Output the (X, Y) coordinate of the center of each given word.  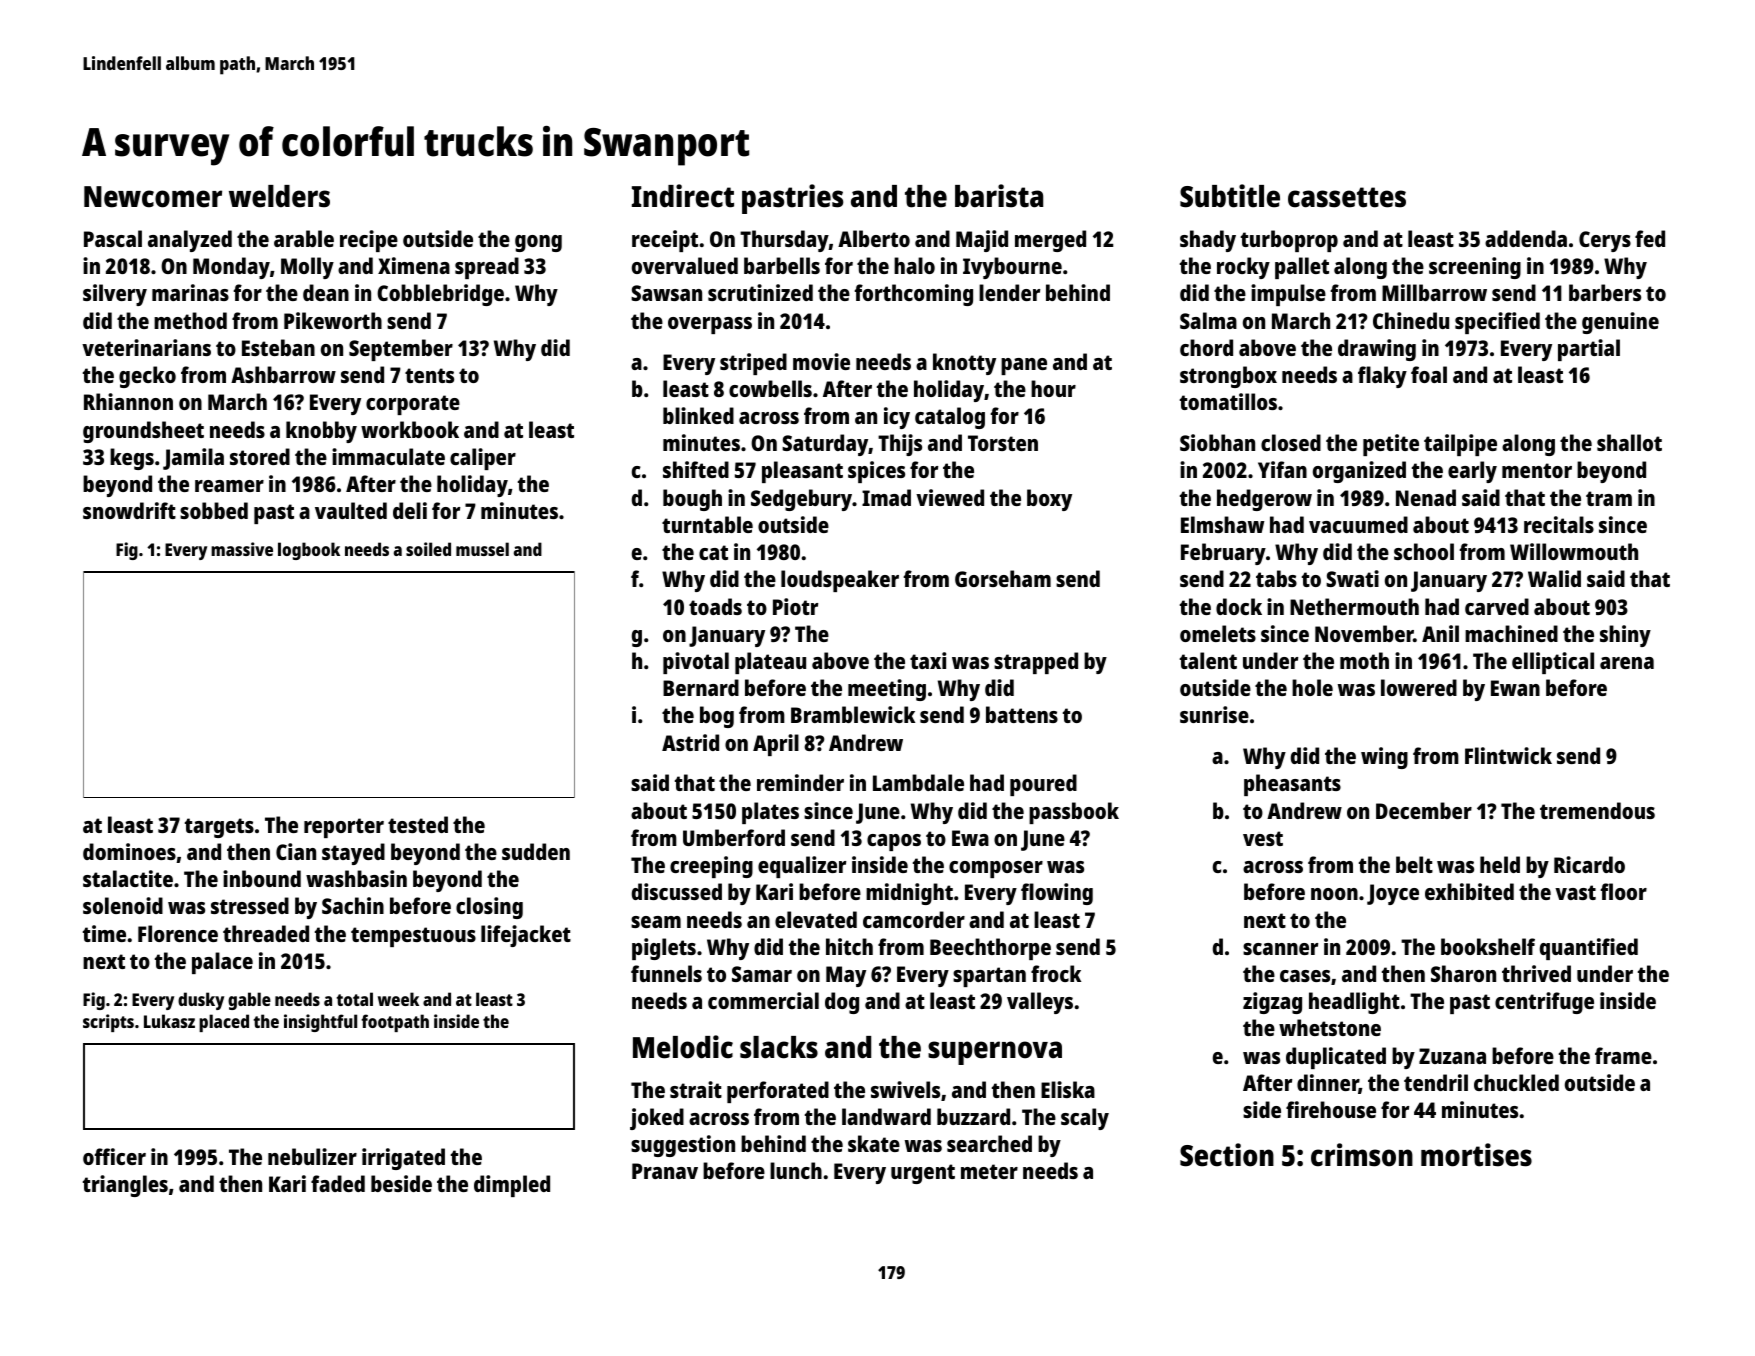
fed (1650, 238)
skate (874, 1143)
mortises (1476, 1155)
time (104, 933)
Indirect (683, 196)
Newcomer (153, 197)
